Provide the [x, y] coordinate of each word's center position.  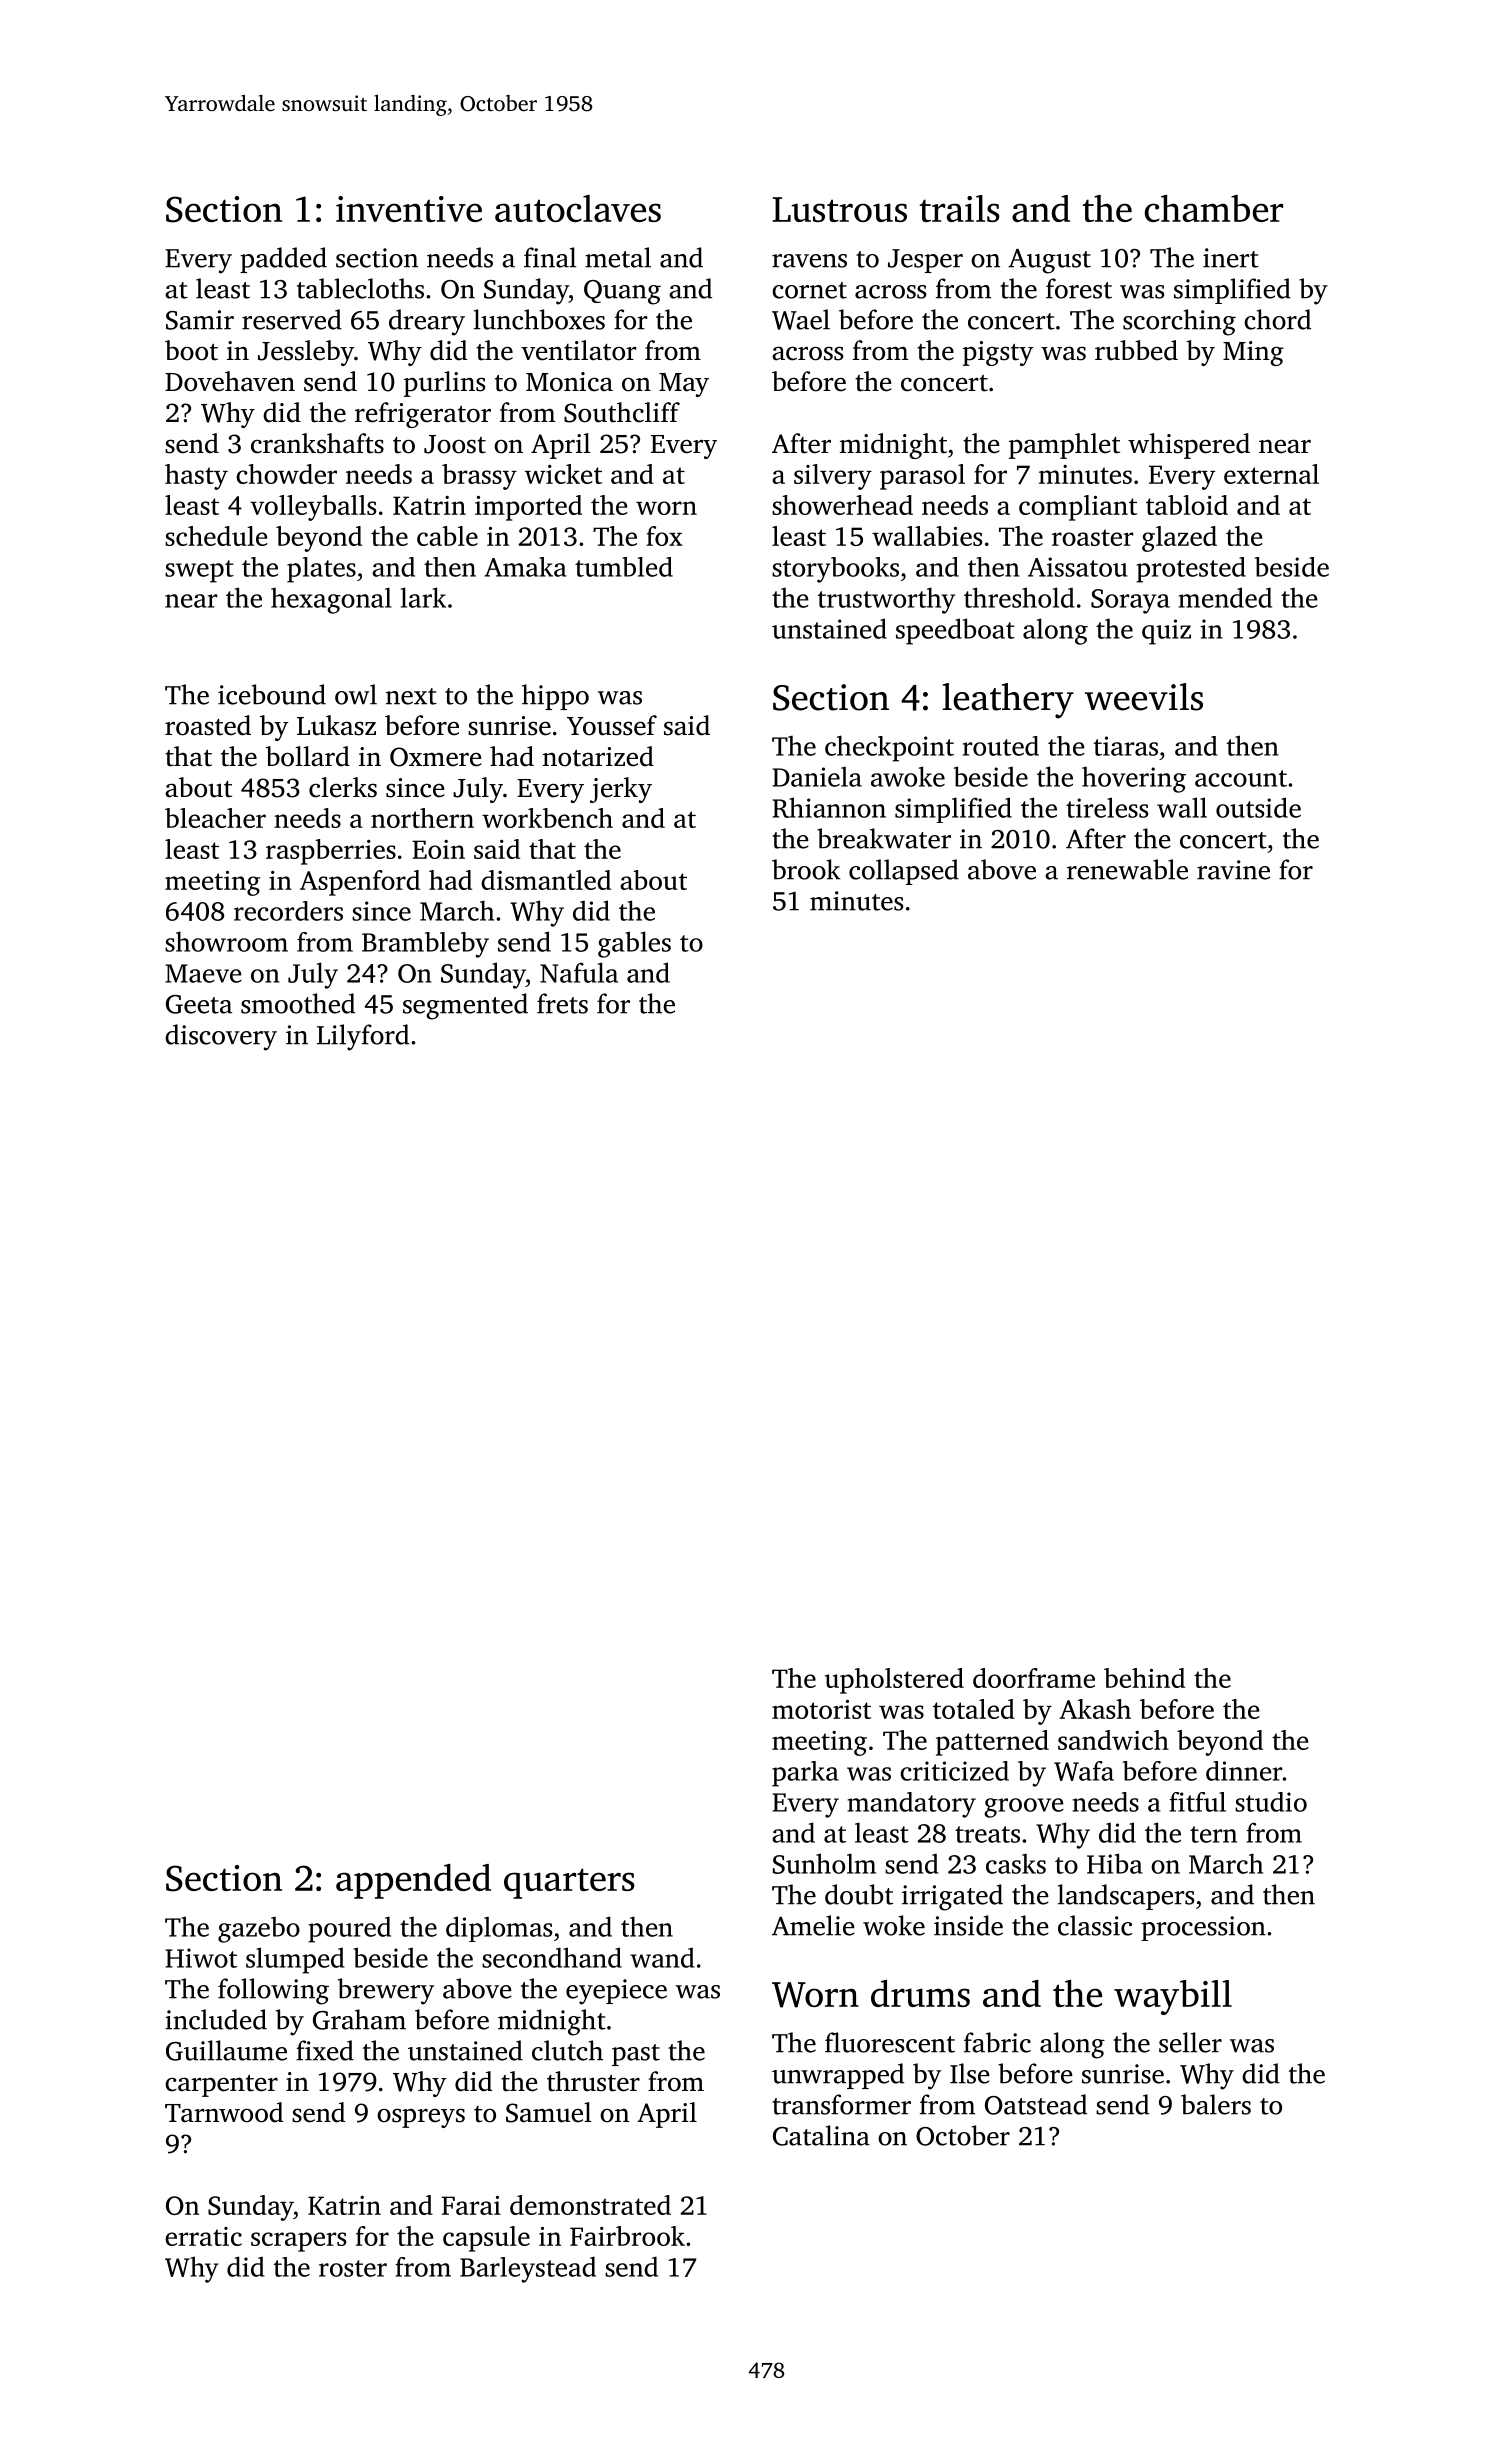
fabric [997, 2042]
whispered [1189, 446]
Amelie [813, 1925]
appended [413, 1881]
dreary [427, 322]
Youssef [612, 725]
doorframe [1034, 1678]
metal [618, 257]
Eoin [438, 849]
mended [1225, 597]
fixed [325, 2050]
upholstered [894, 1681]
